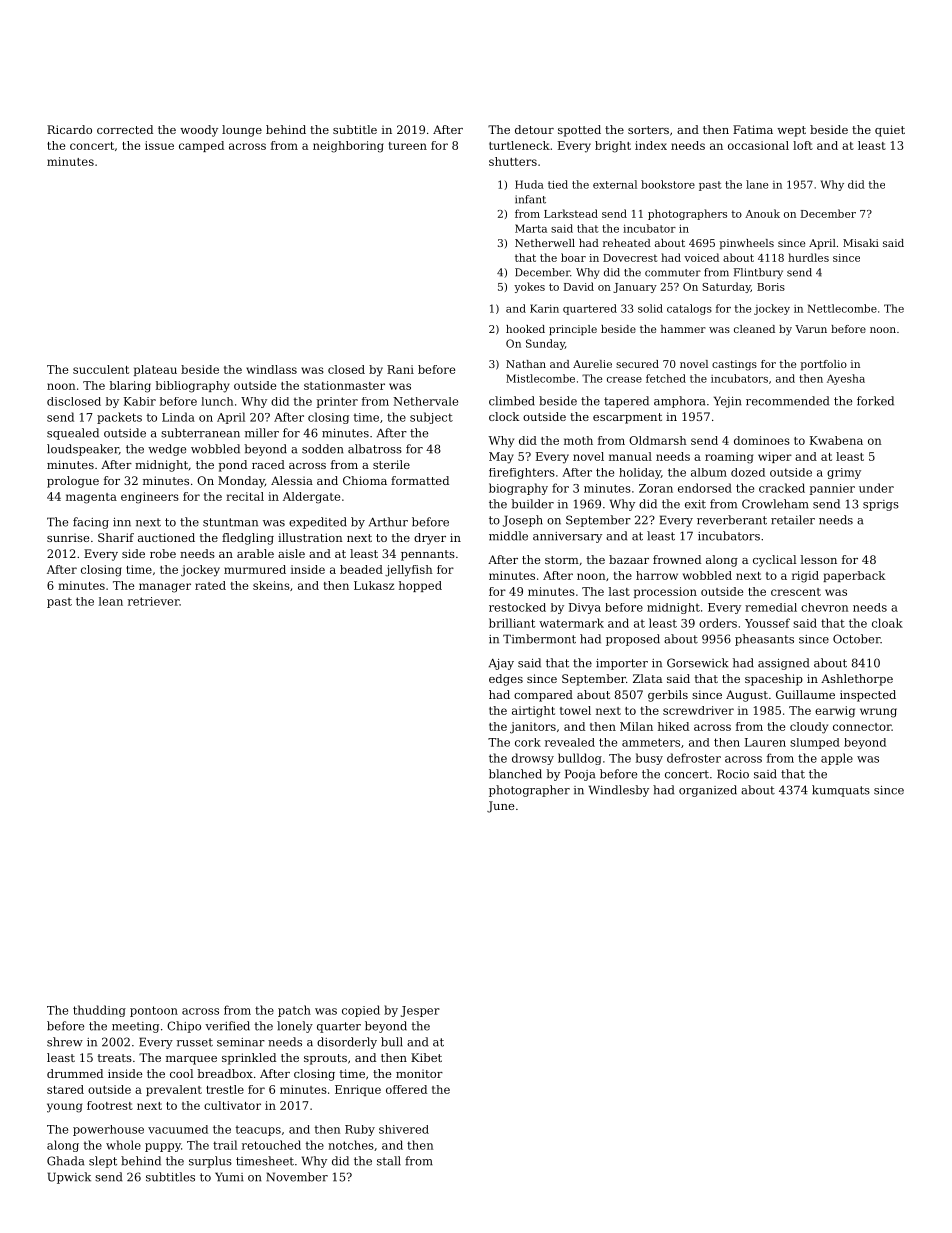 This screenshot has width=952, height=1233. What do you see at coordinates (841, 791) in the screenshot?
I see `kumquats` at bounding box center [841, 791].
